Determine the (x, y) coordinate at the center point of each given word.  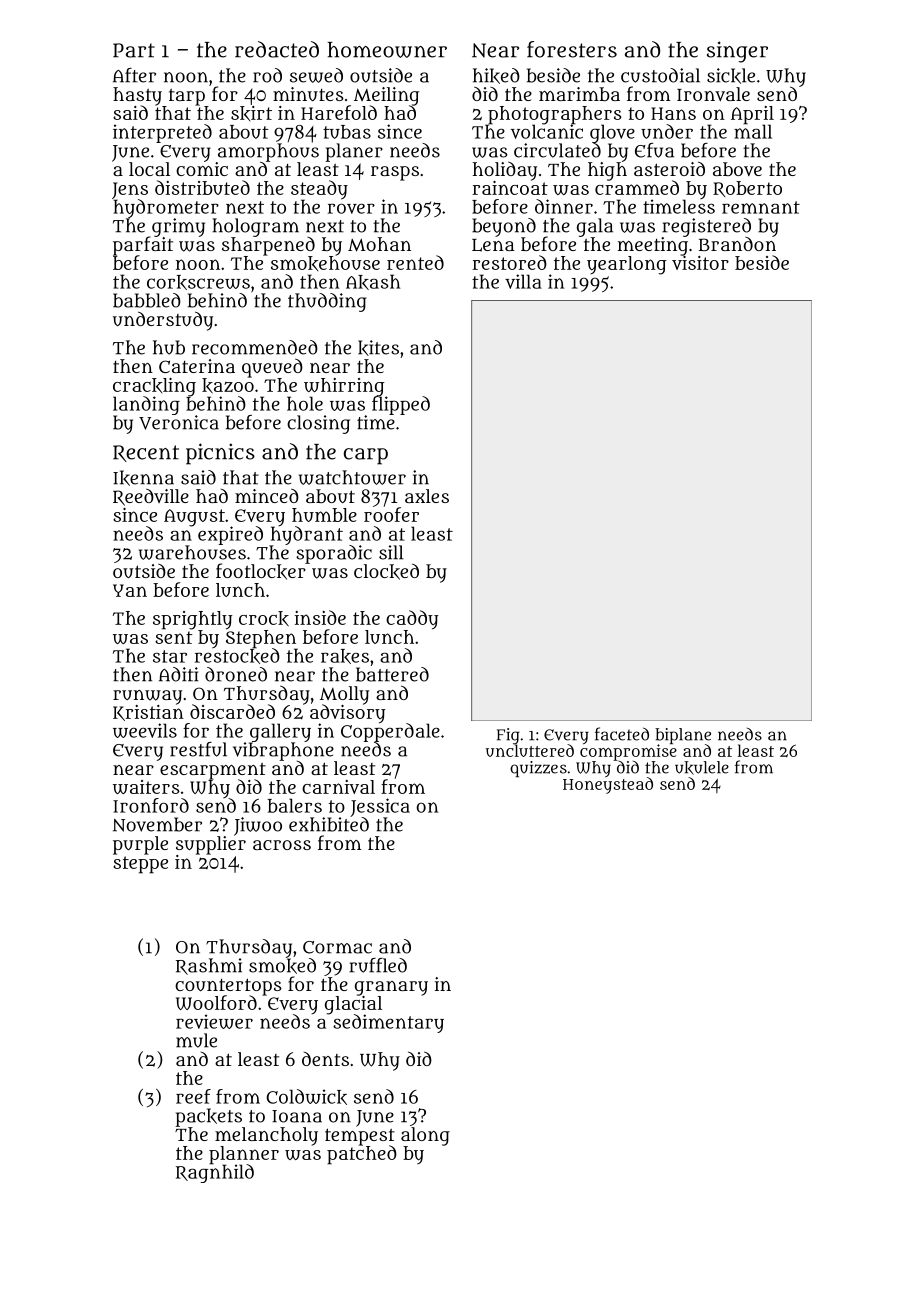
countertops (228, 986)
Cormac (337, 947)
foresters (572, 49)
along (425, 1136)
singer (737, 52)
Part (134, 50)
